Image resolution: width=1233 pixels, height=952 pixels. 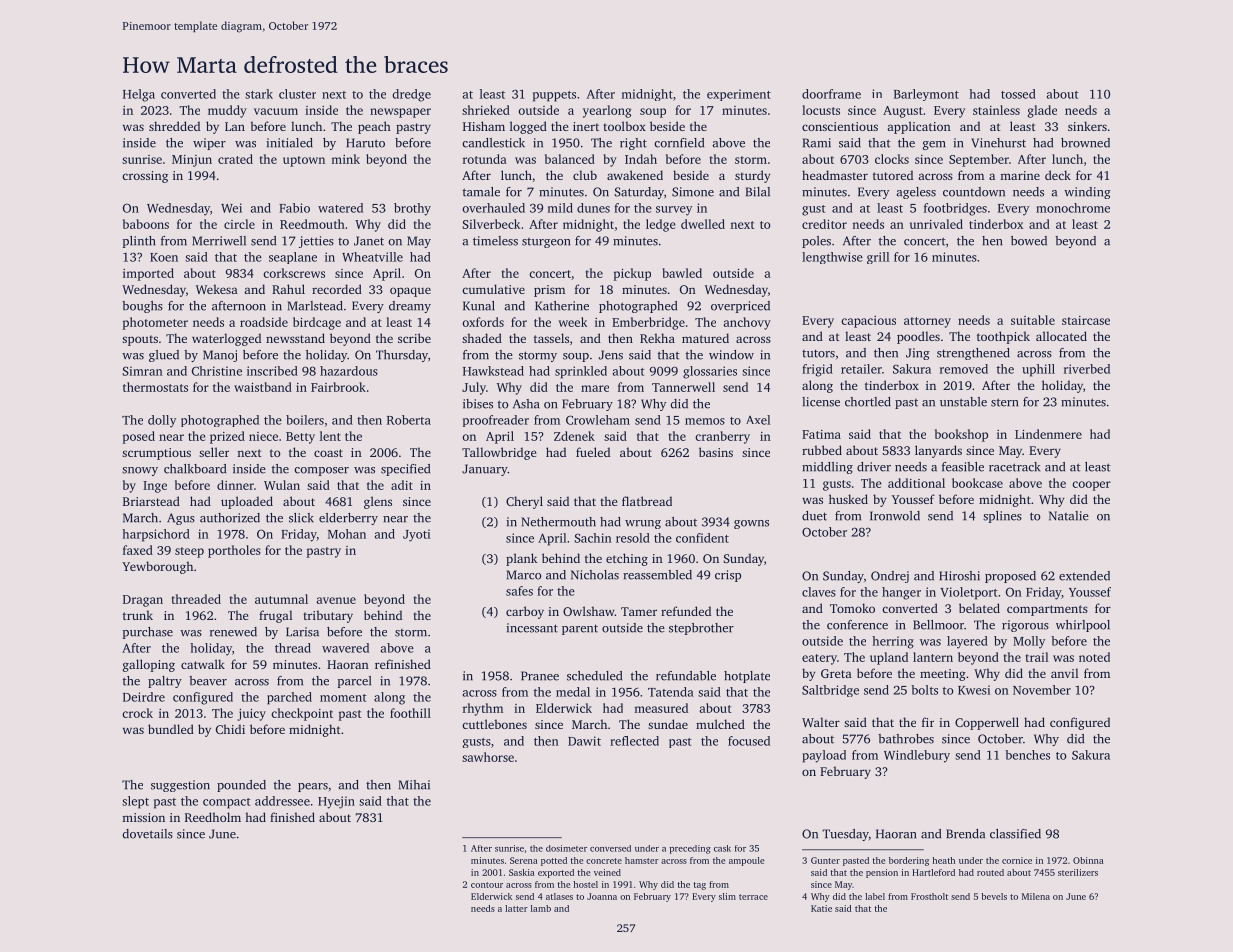 I want to click on Brenda, so click(x=965, y=834).
